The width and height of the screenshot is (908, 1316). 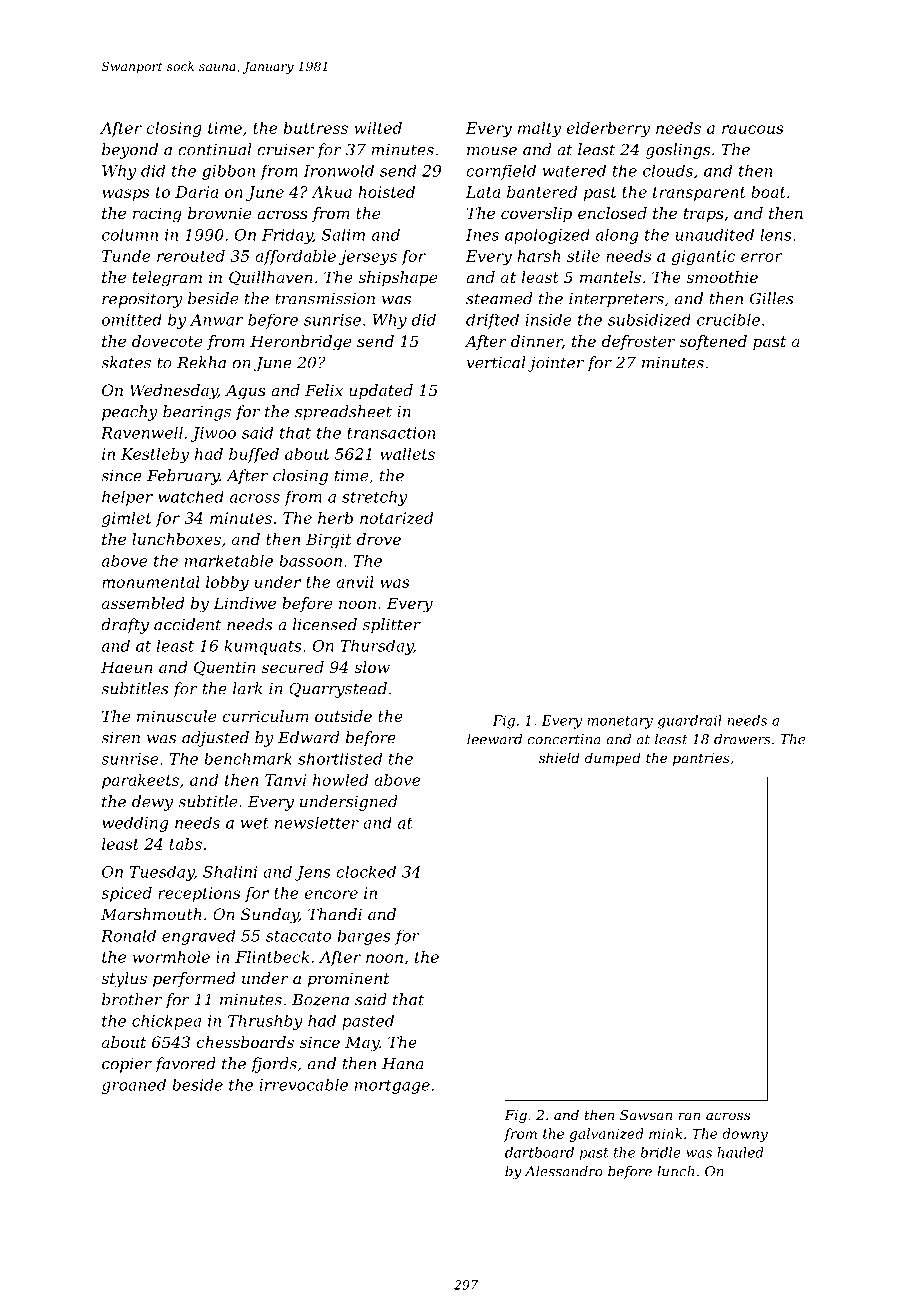 What do you see at coordinates (392, 626) in the screenshot?
I see `splitter` at bounding box center [392, 626].
